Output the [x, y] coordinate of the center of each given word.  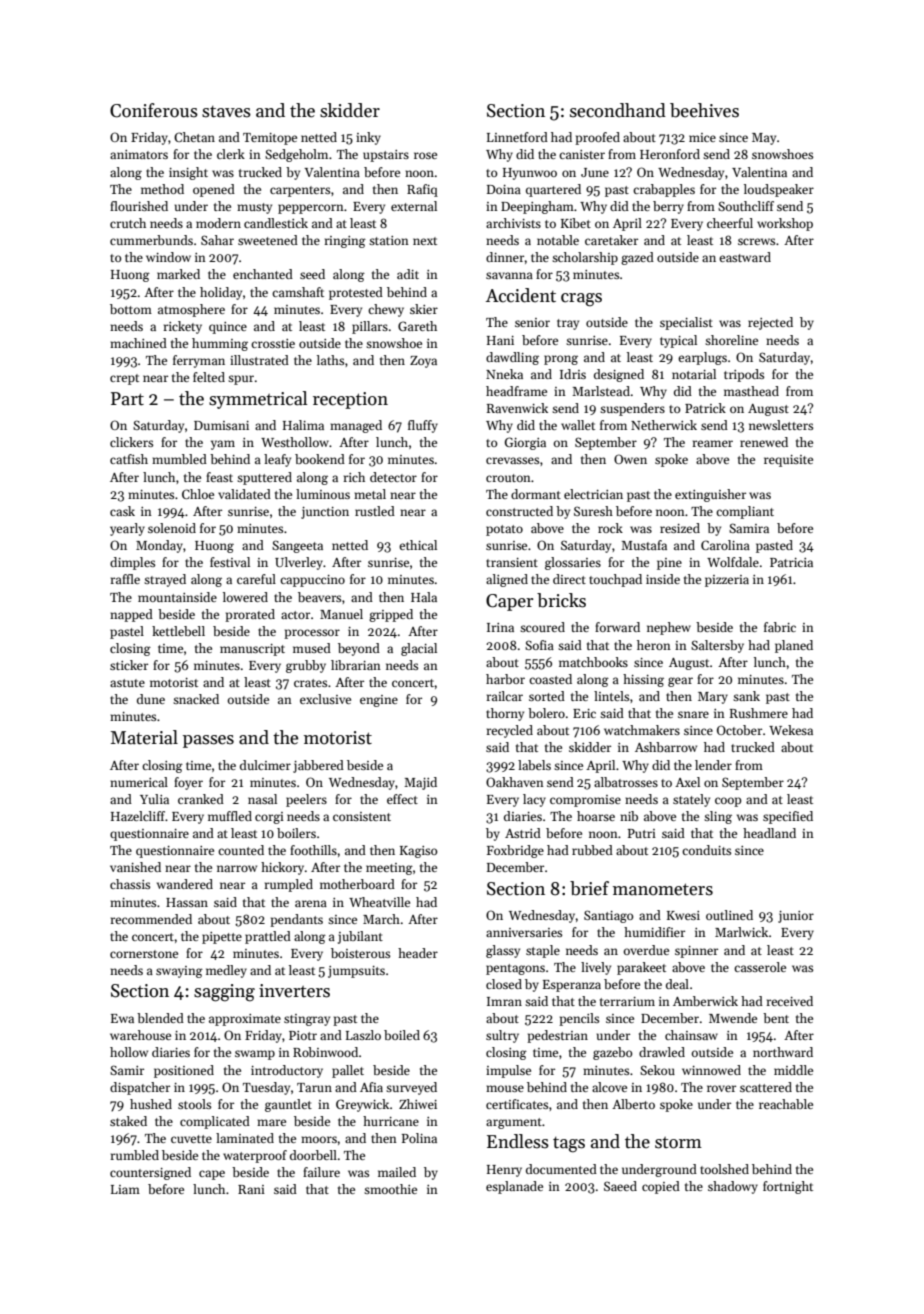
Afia [371, 1087]
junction [325, 513]
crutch [128, 223]
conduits [706, 850]
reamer [712, 443]
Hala [424, 597]
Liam [125, 1189]
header [418, 953]
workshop [785, 224]
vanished [135, 867]
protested [356, 293]
